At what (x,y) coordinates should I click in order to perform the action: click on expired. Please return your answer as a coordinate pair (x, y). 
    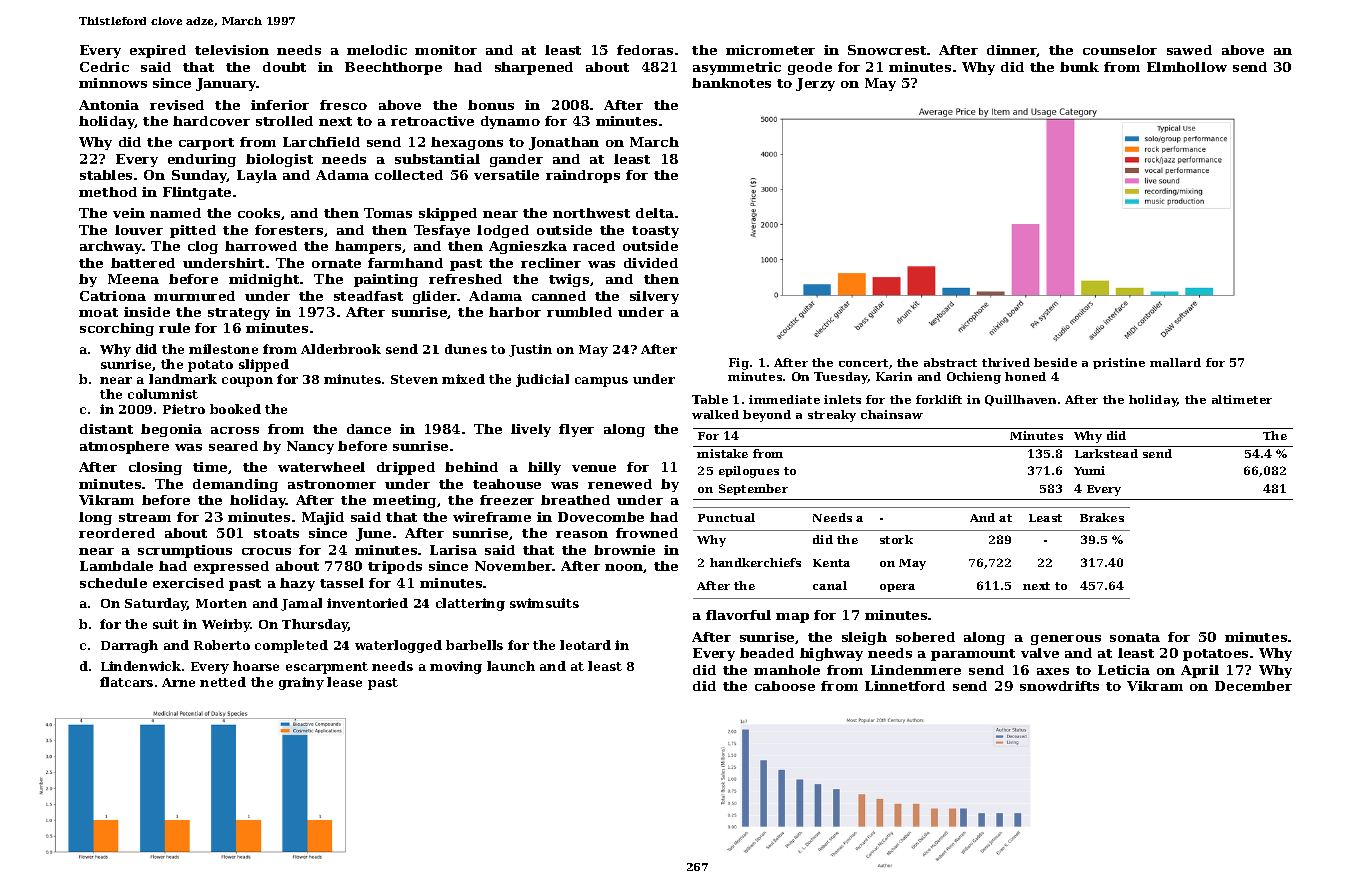
    Looking at the image, I should click on (158, 51).
